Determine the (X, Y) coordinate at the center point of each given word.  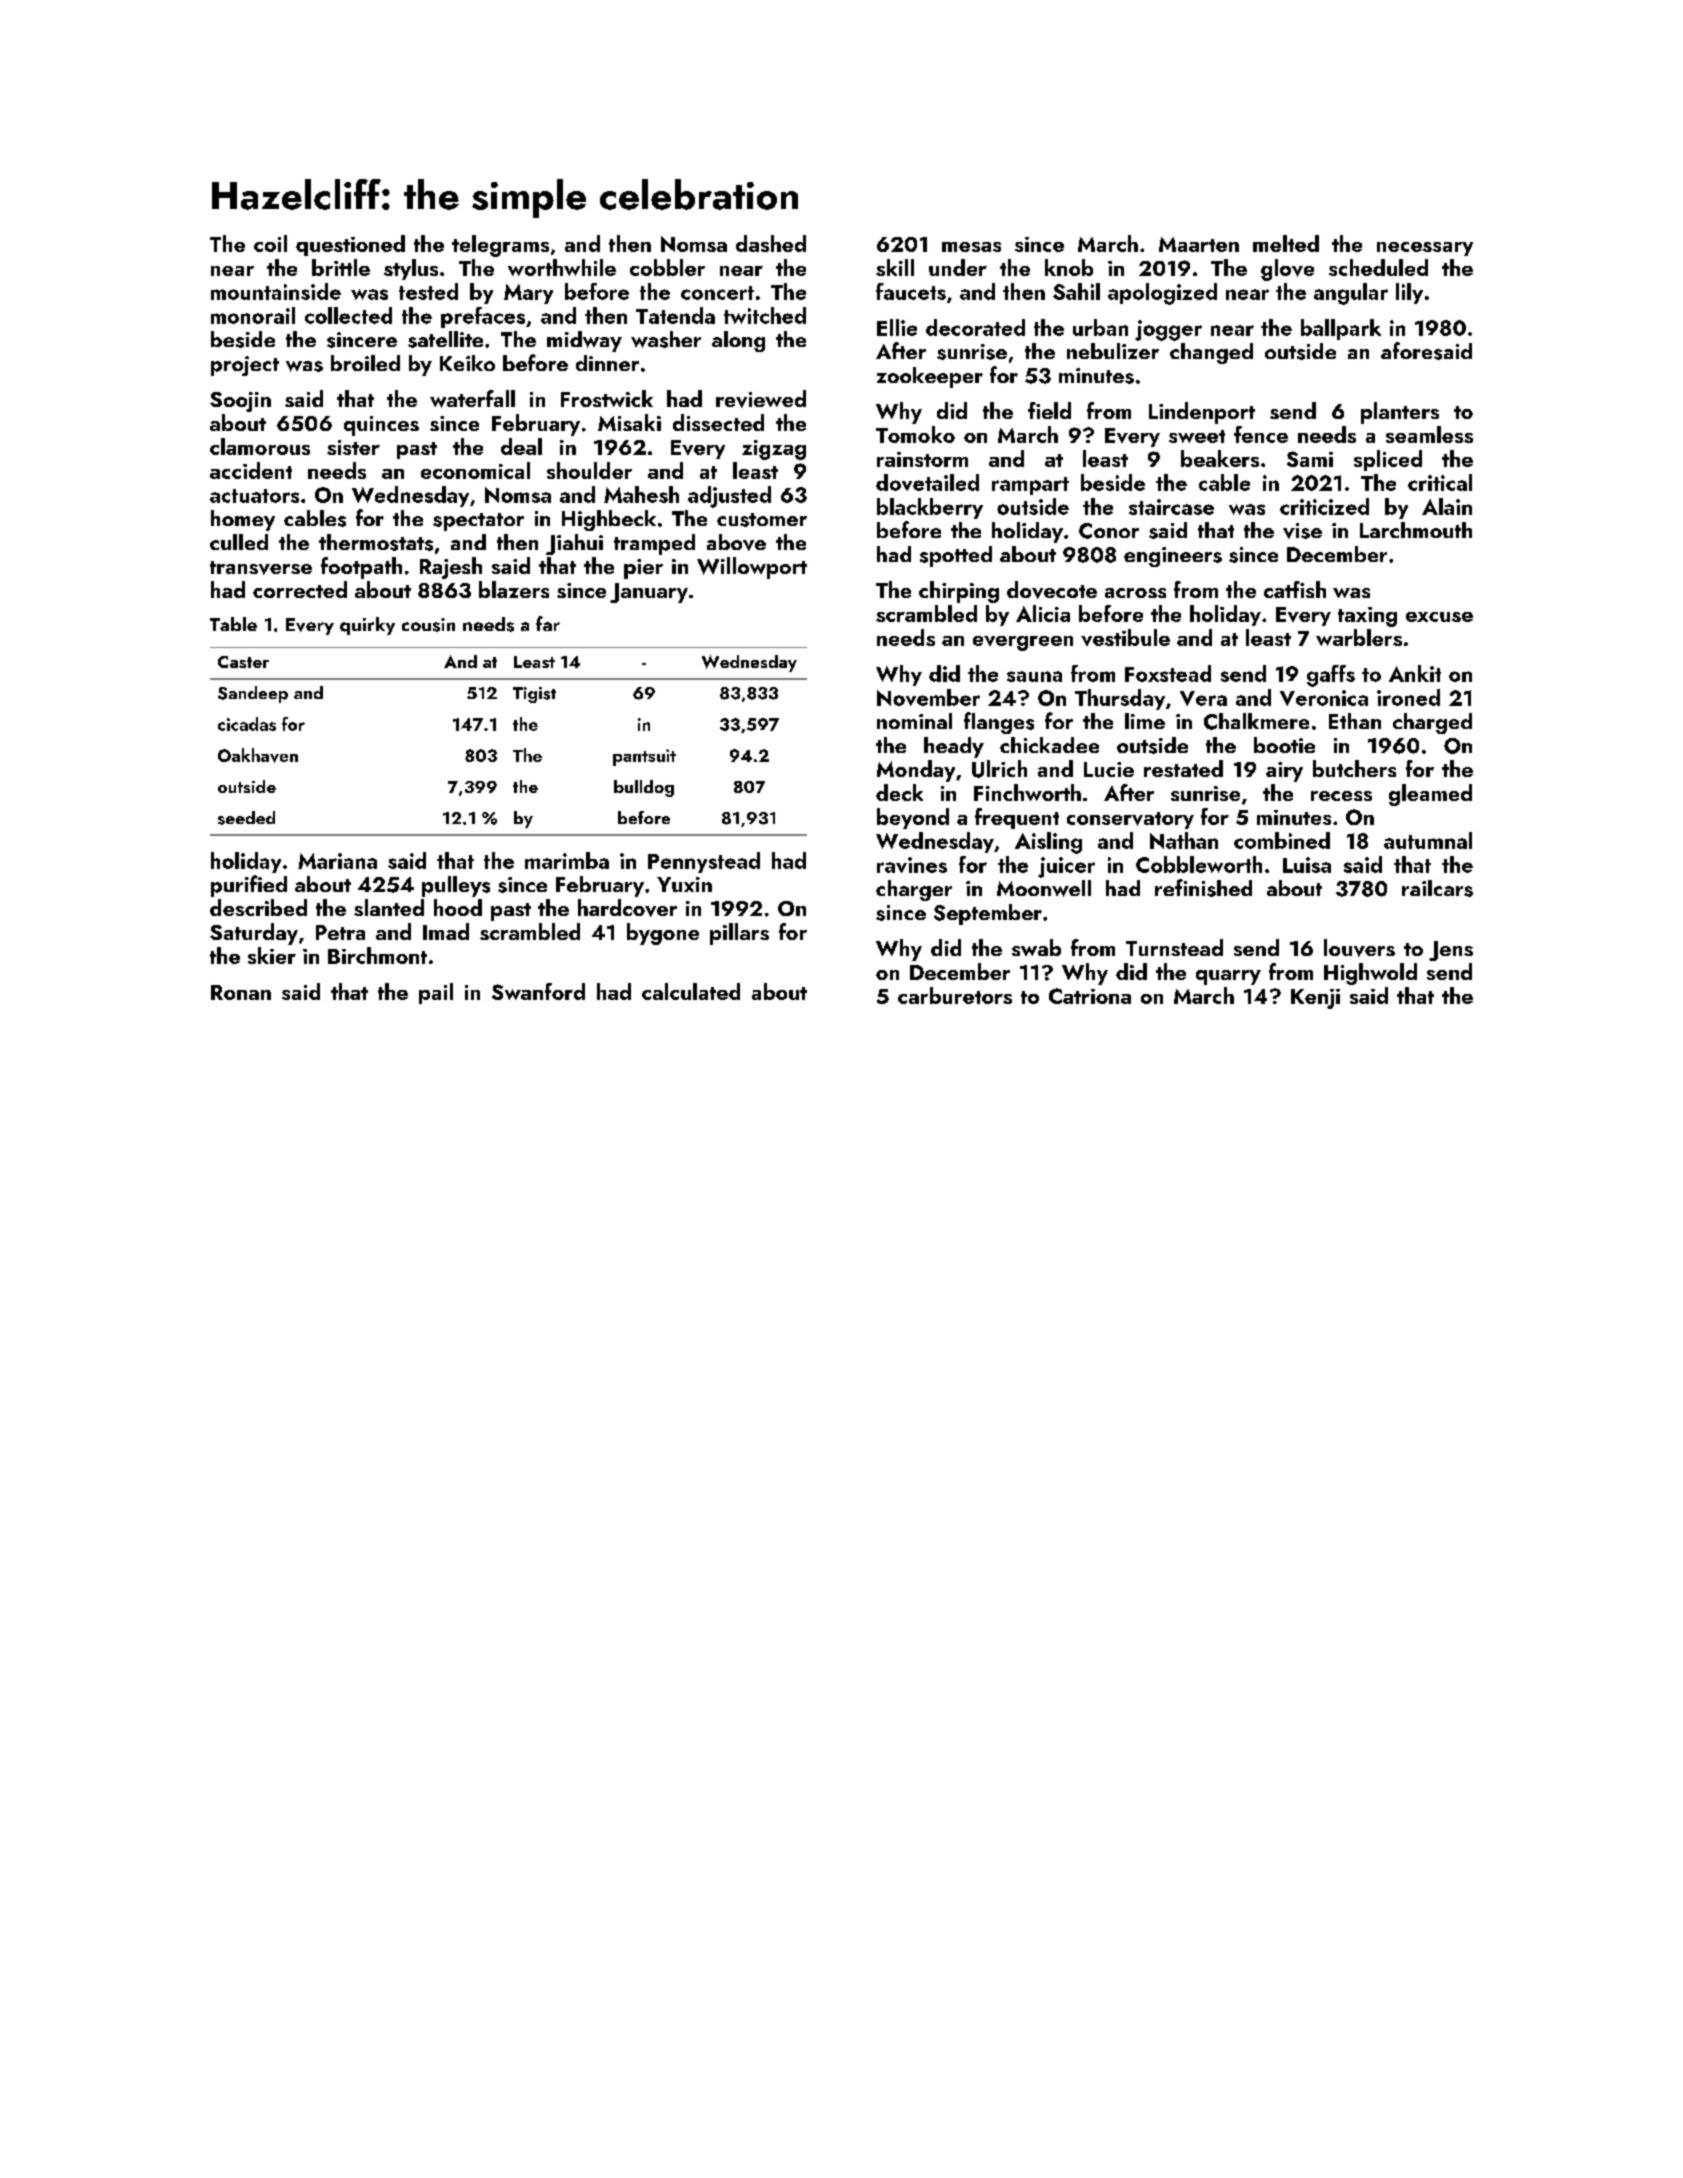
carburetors (955, 995)
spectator (478, 522)
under (958, 267)
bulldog (644, 788)
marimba (567, 860)
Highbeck (609, 520)
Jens (1451, 951)
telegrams (500, 246)
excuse (1439, 617)
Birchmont (377, 955)
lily (1409, 293)
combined (1282, 840)
